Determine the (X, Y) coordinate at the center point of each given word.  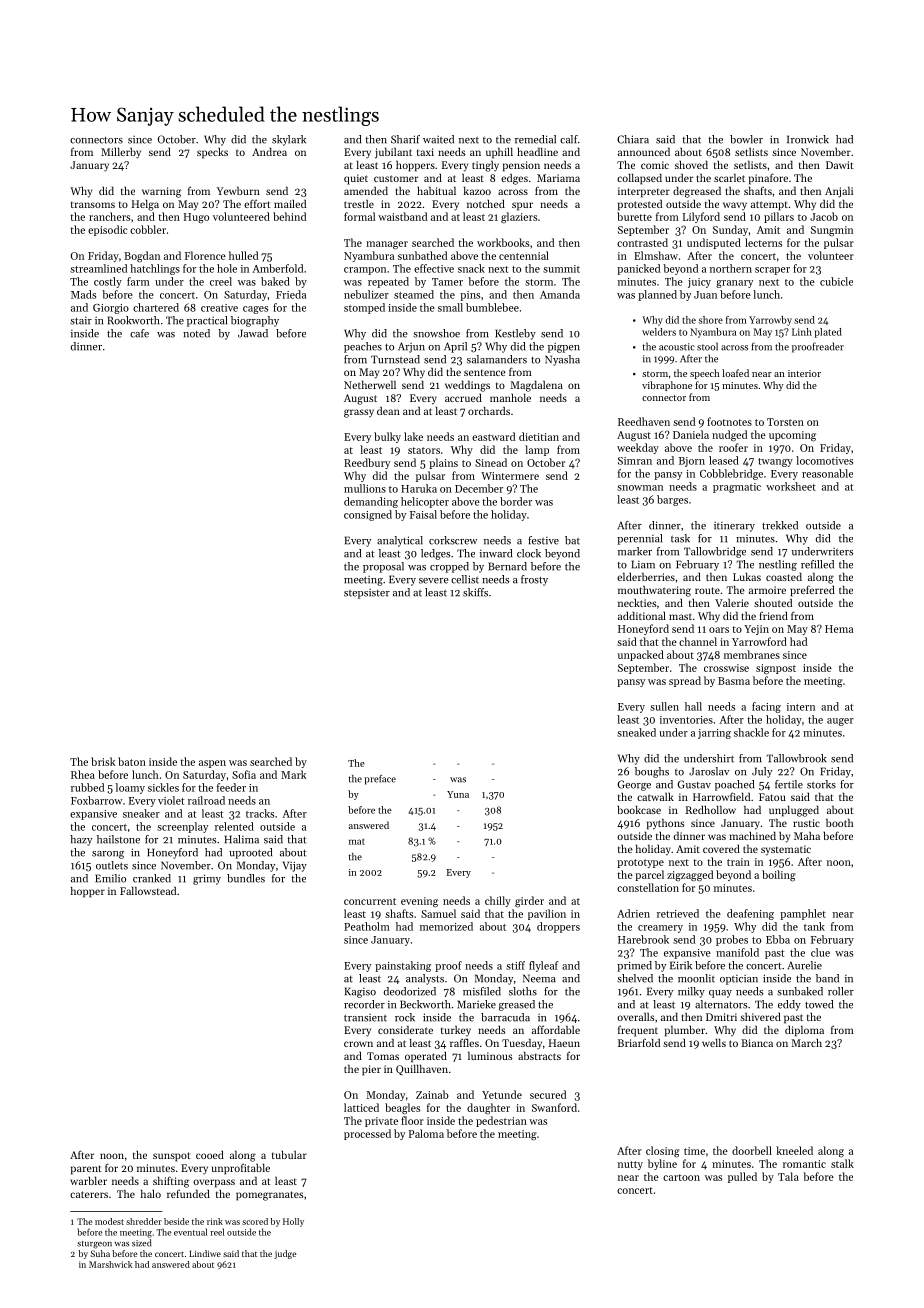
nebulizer (366, 294)
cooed (210, 1154)
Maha (807, 836)
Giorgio (111, 309)
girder (529, 902)
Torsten (785, 422)
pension (521, 166)
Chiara (633, 139)
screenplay (182, 827)
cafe (139, 333)
